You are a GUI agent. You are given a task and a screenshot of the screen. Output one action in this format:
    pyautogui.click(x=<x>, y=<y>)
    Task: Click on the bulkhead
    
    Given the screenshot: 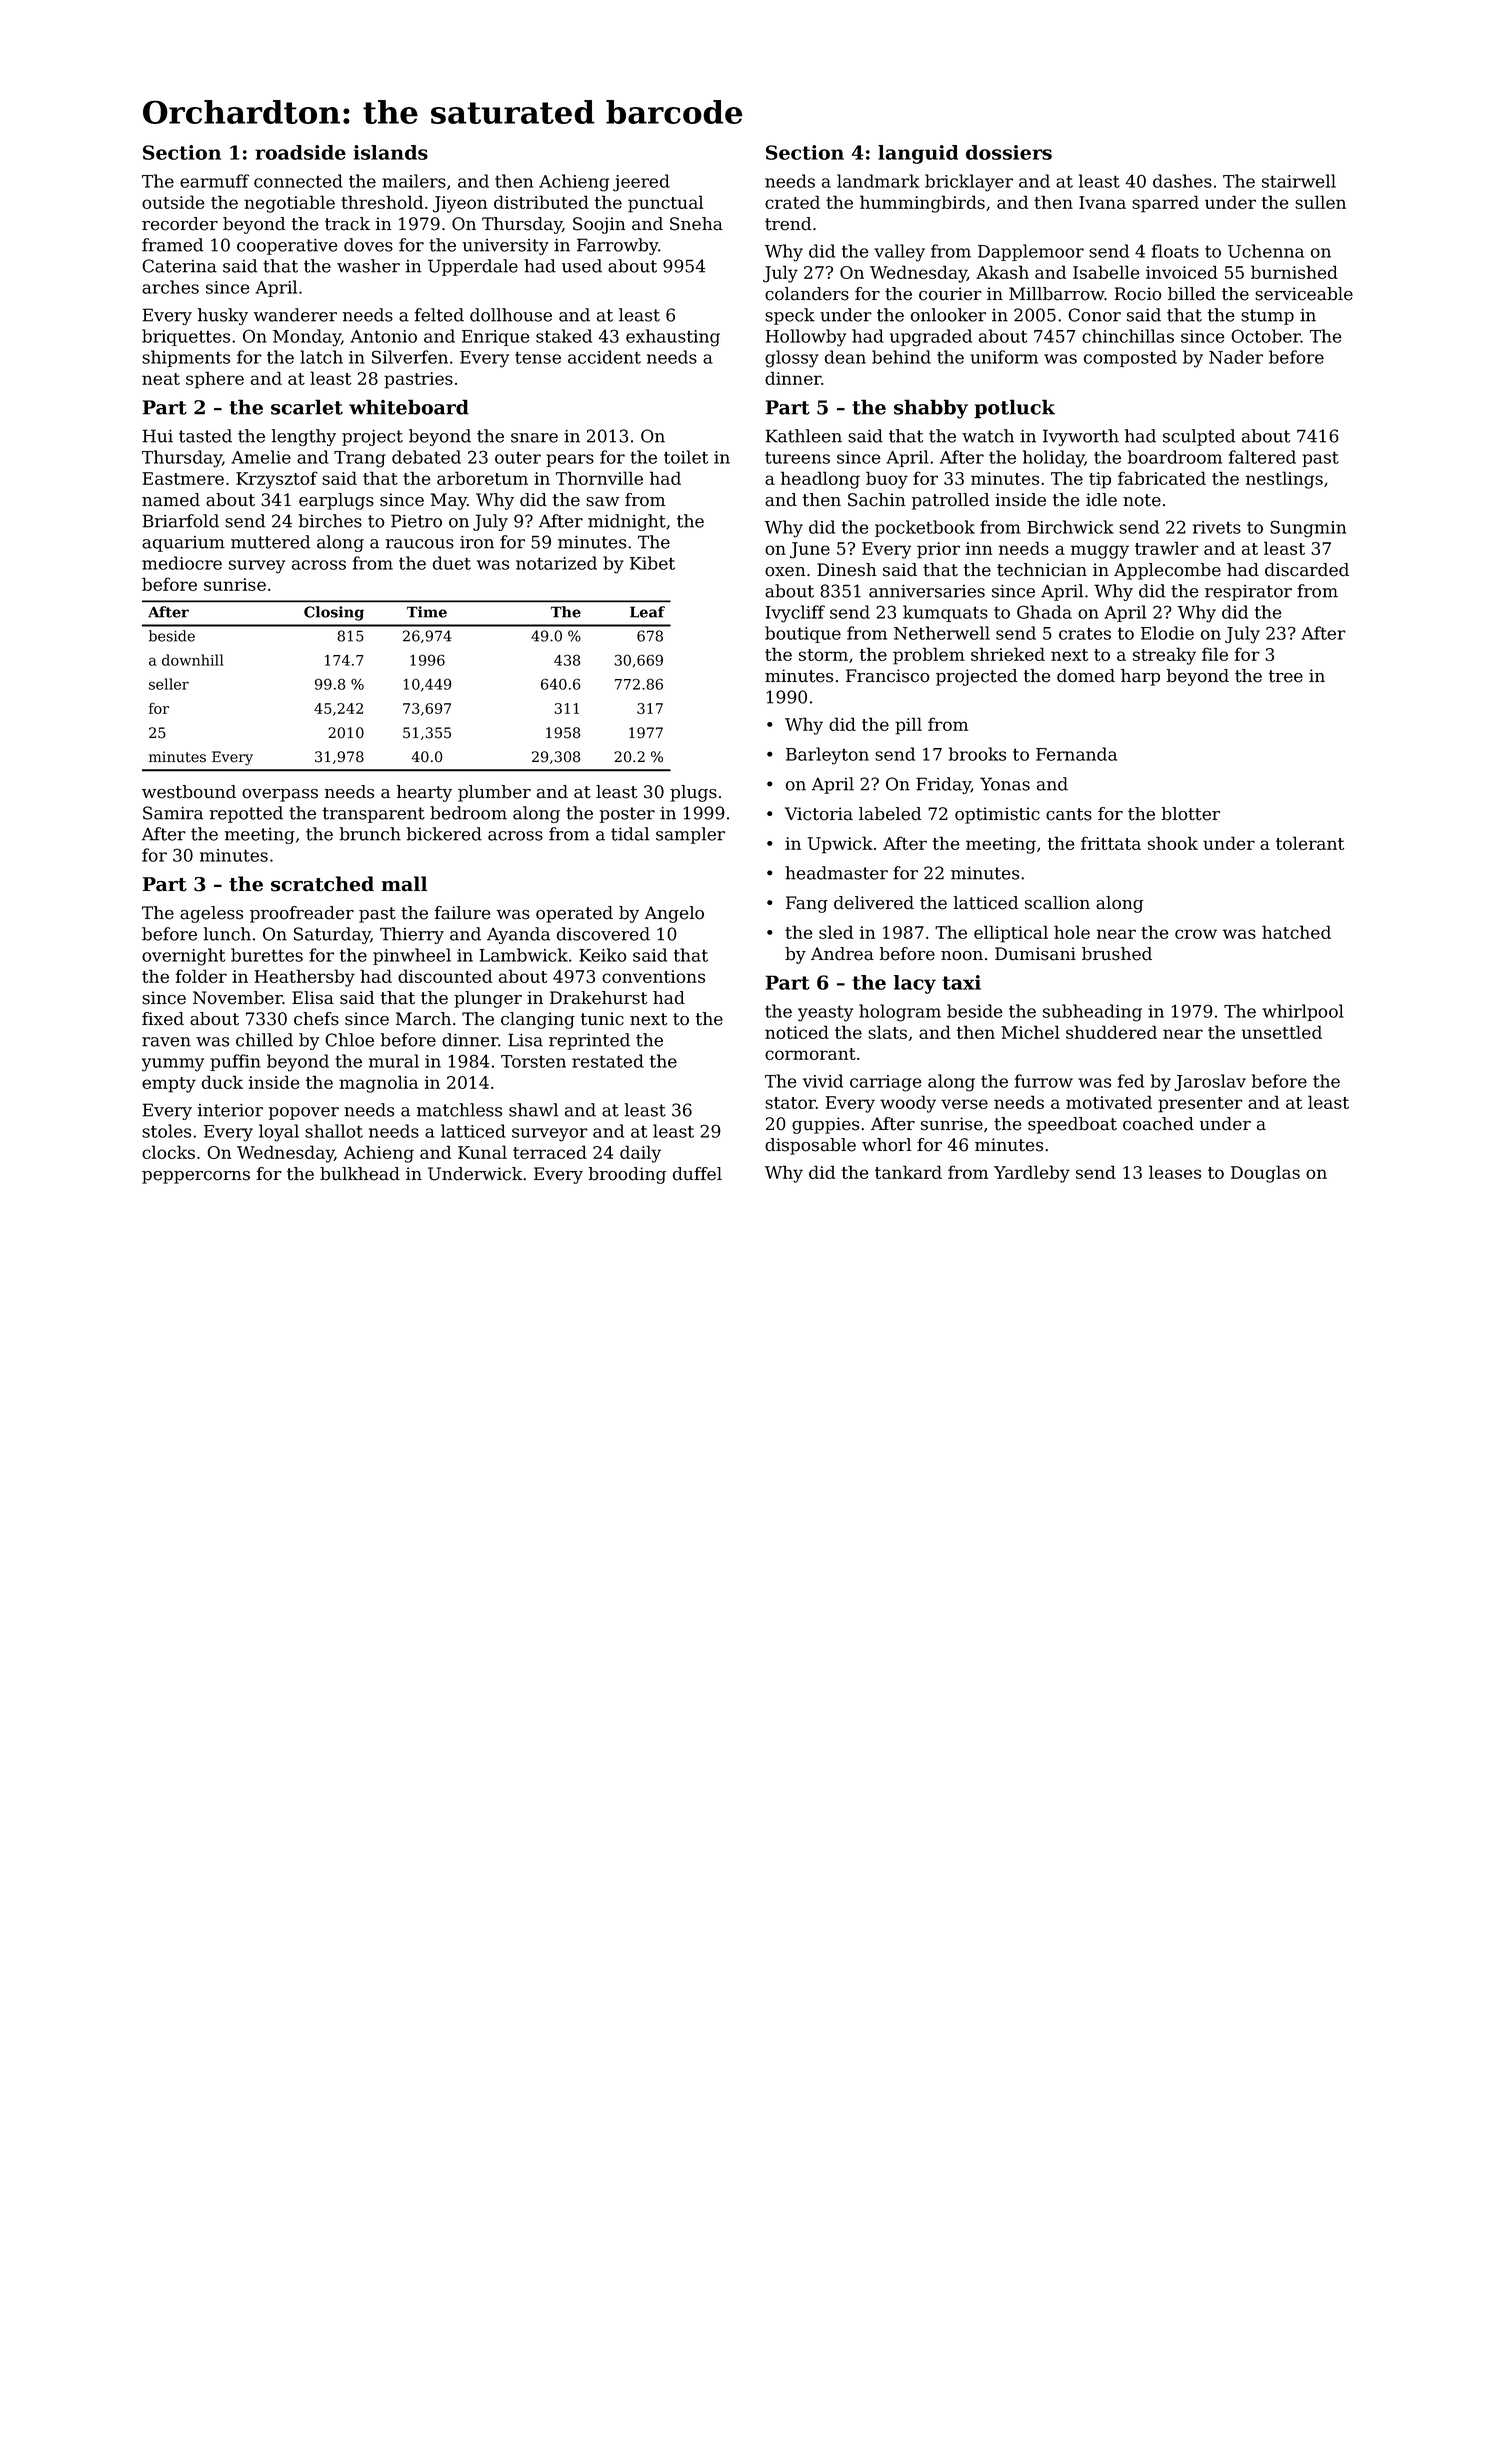 What is the action you would take?
    pyautogui.click(x=360, y=1174)
